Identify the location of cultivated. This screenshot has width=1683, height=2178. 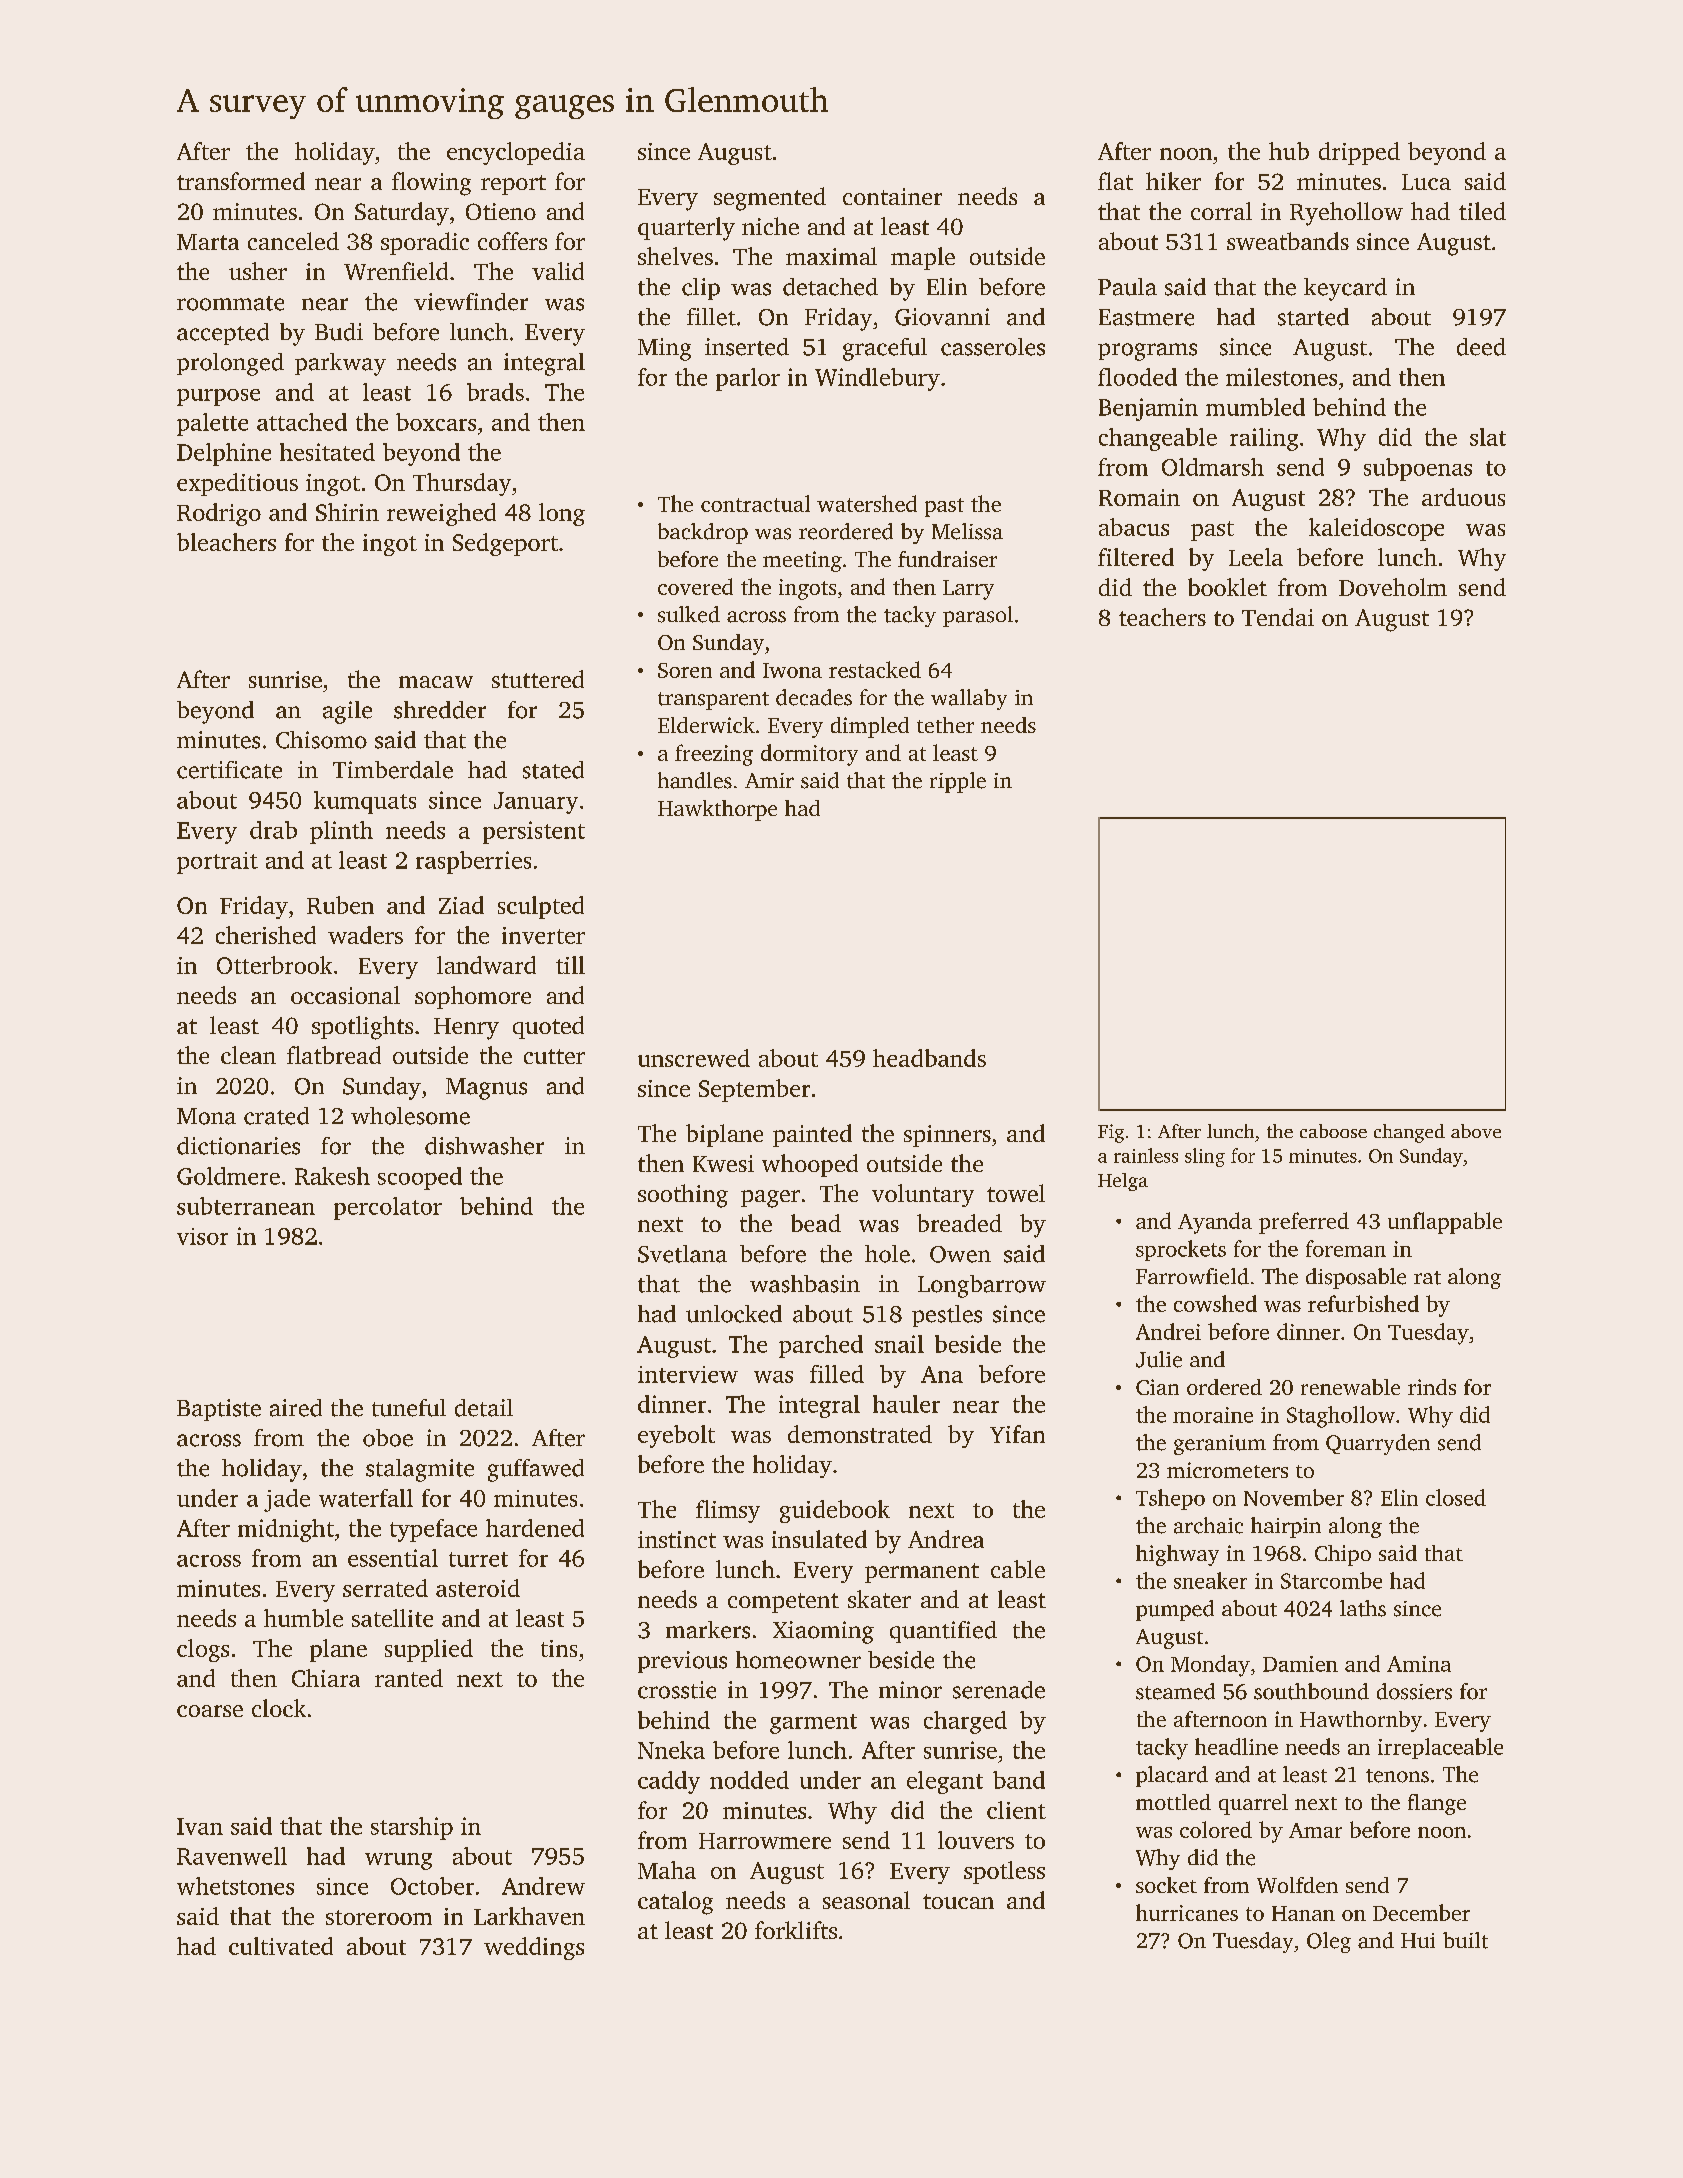
(281, 1946).
